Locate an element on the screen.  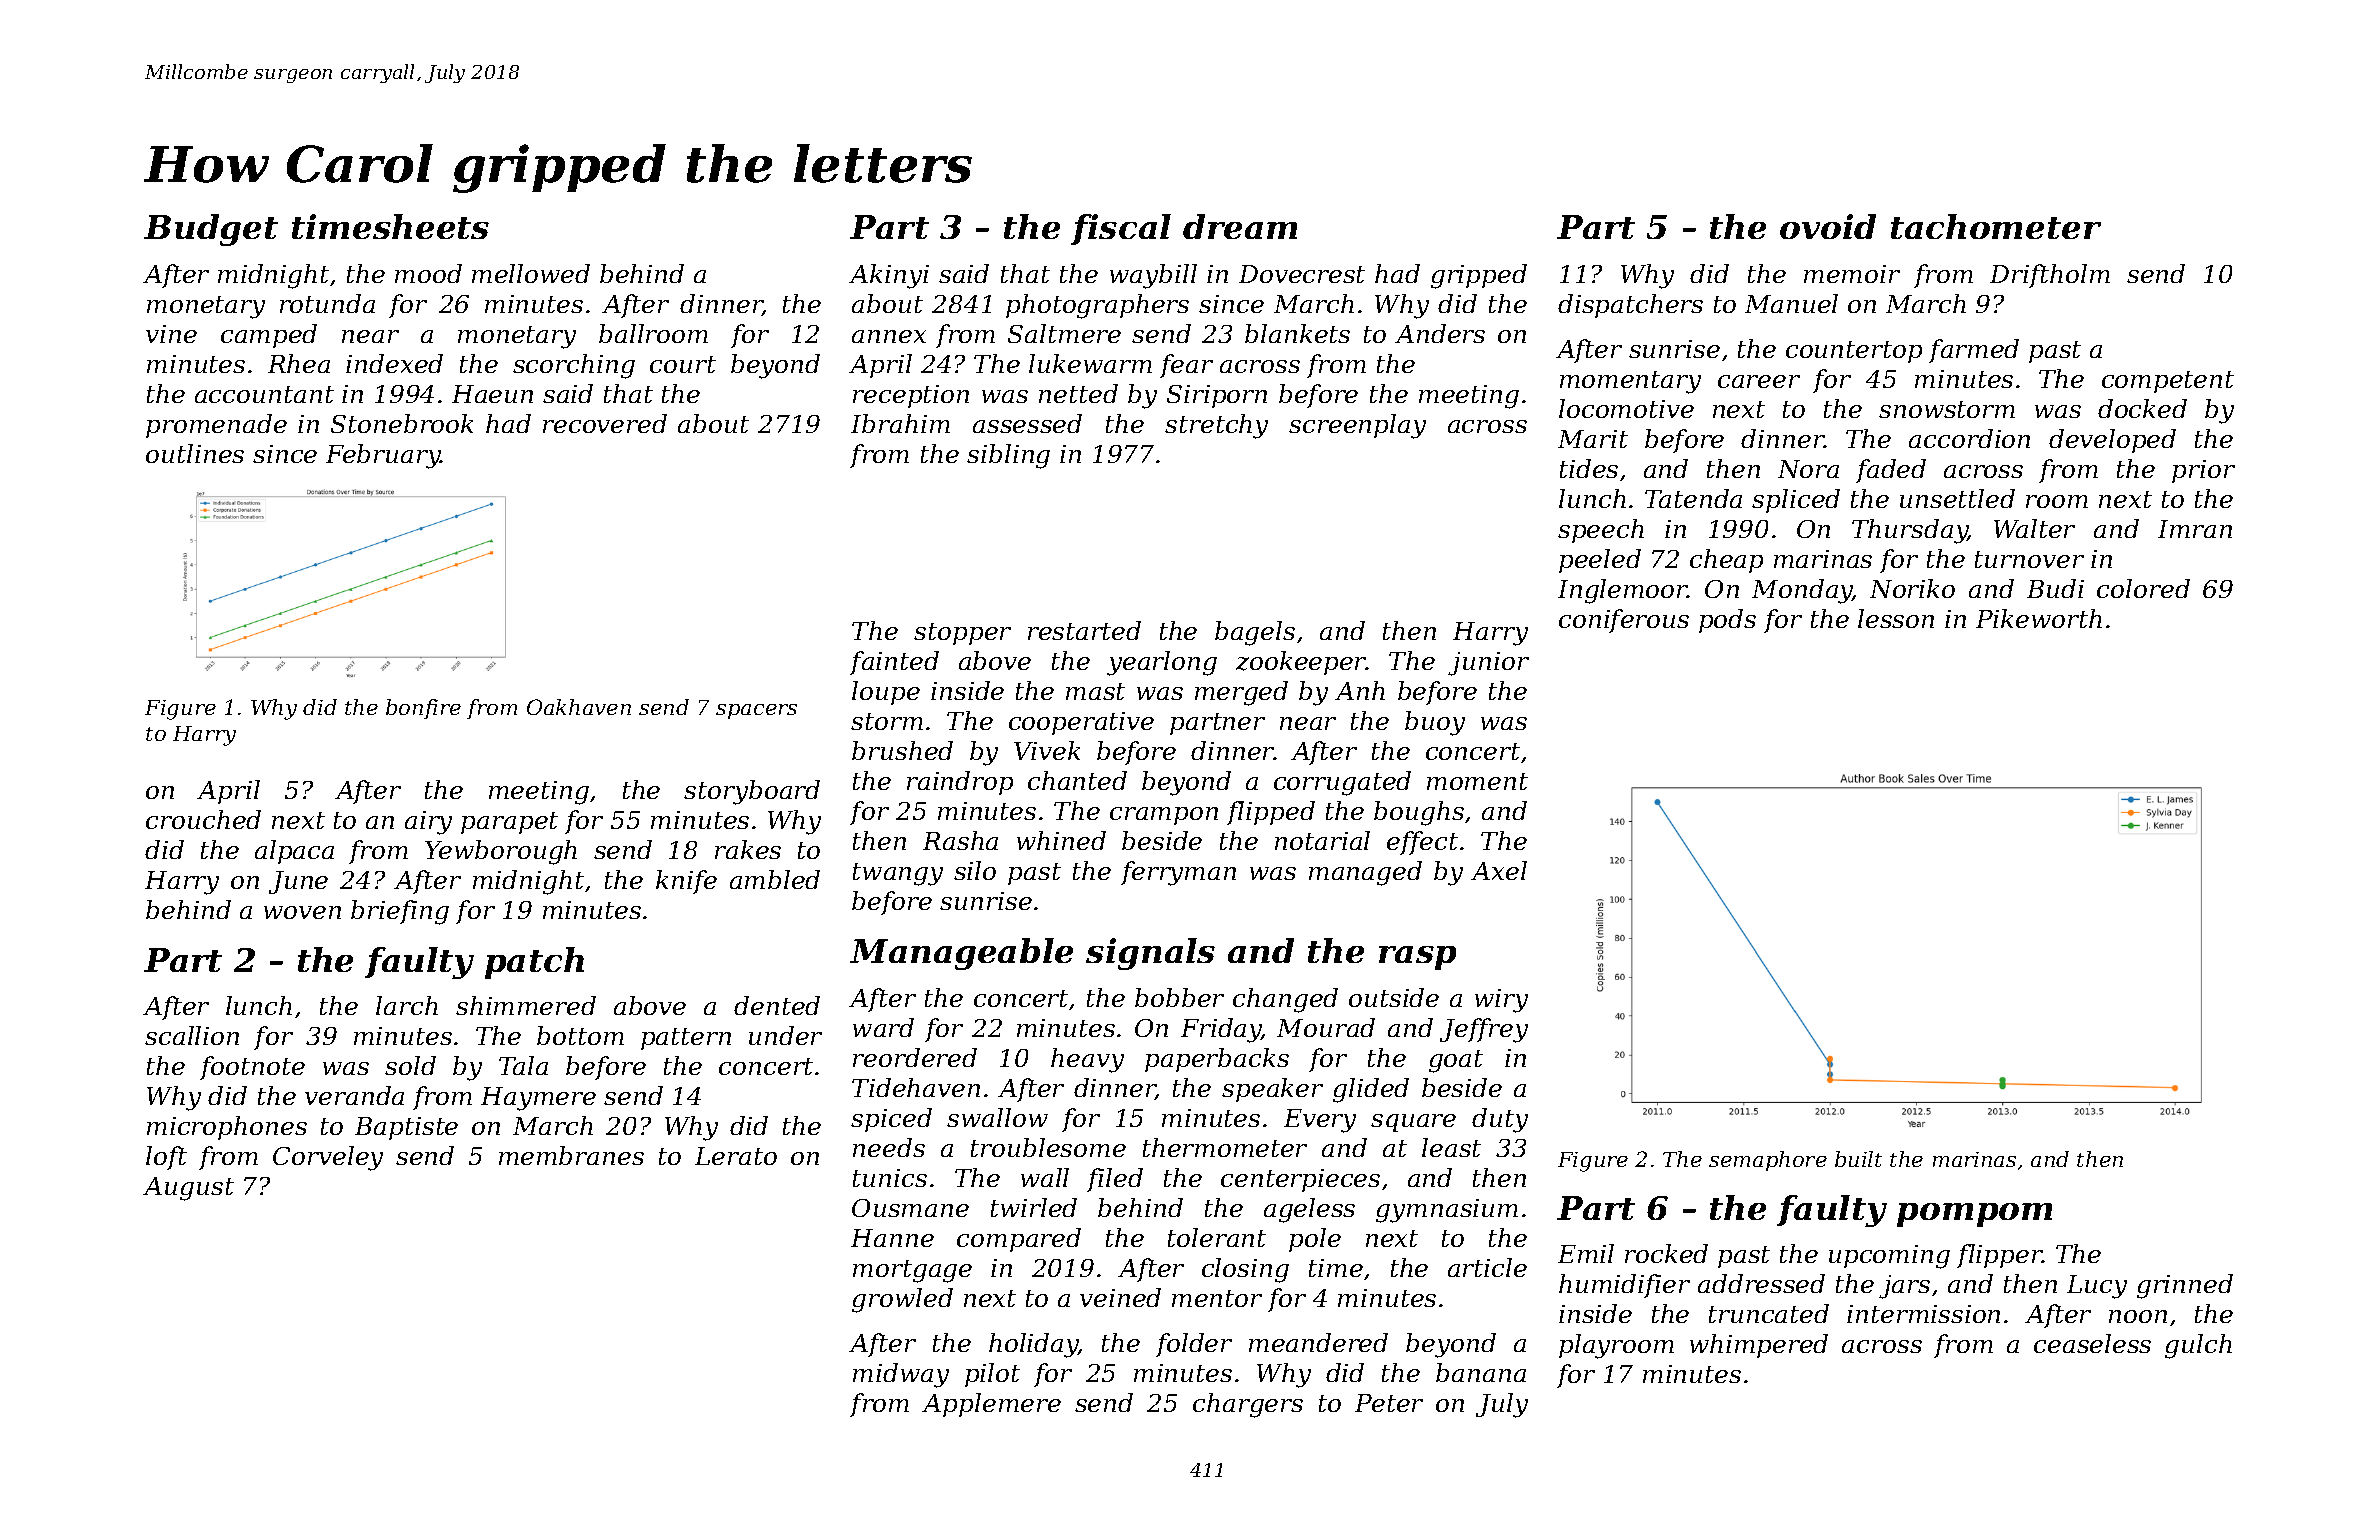
Axel is located at coordinates (1499, 870).
